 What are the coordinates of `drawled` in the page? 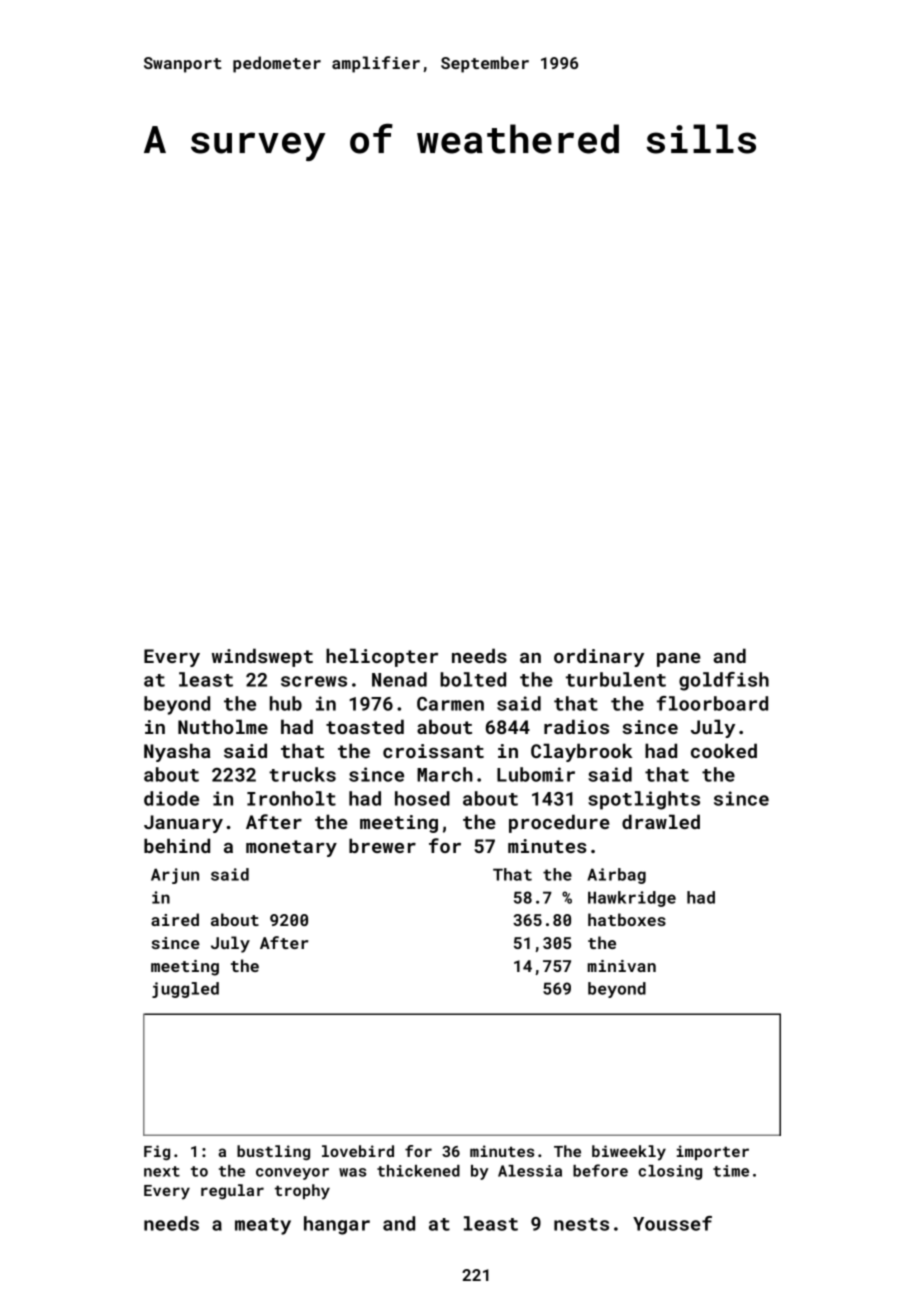 It's located at (661, 821).
